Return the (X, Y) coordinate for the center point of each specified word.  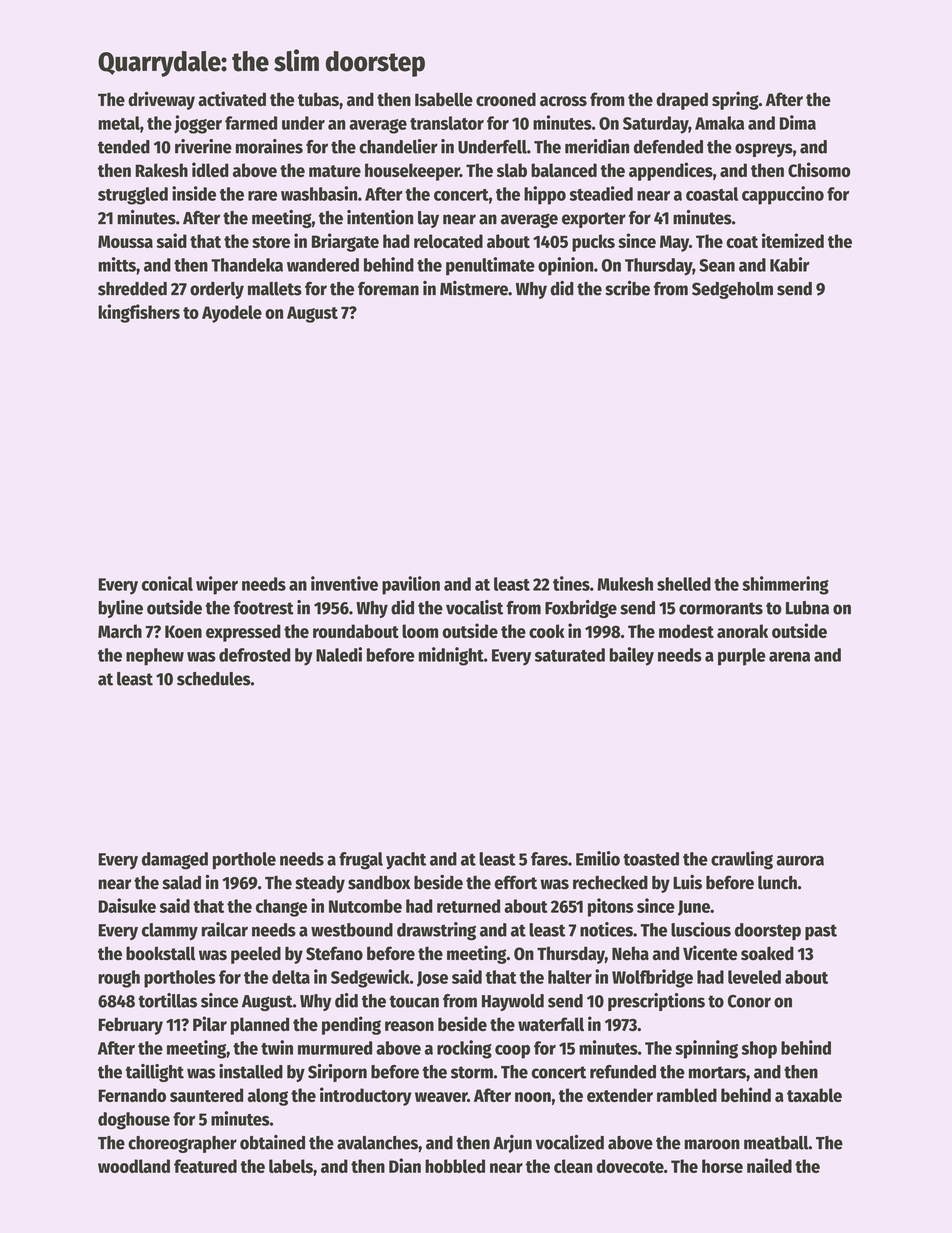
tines (571, 583)
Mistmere (474, 288)
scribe (627, 288)
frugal (361, 861)
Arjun (512, 1144)
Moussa (125, 241)
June (694, 908)
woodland (134, 1166)
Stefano (334, 953)
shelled (684, 584)
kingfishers (139, 313)
